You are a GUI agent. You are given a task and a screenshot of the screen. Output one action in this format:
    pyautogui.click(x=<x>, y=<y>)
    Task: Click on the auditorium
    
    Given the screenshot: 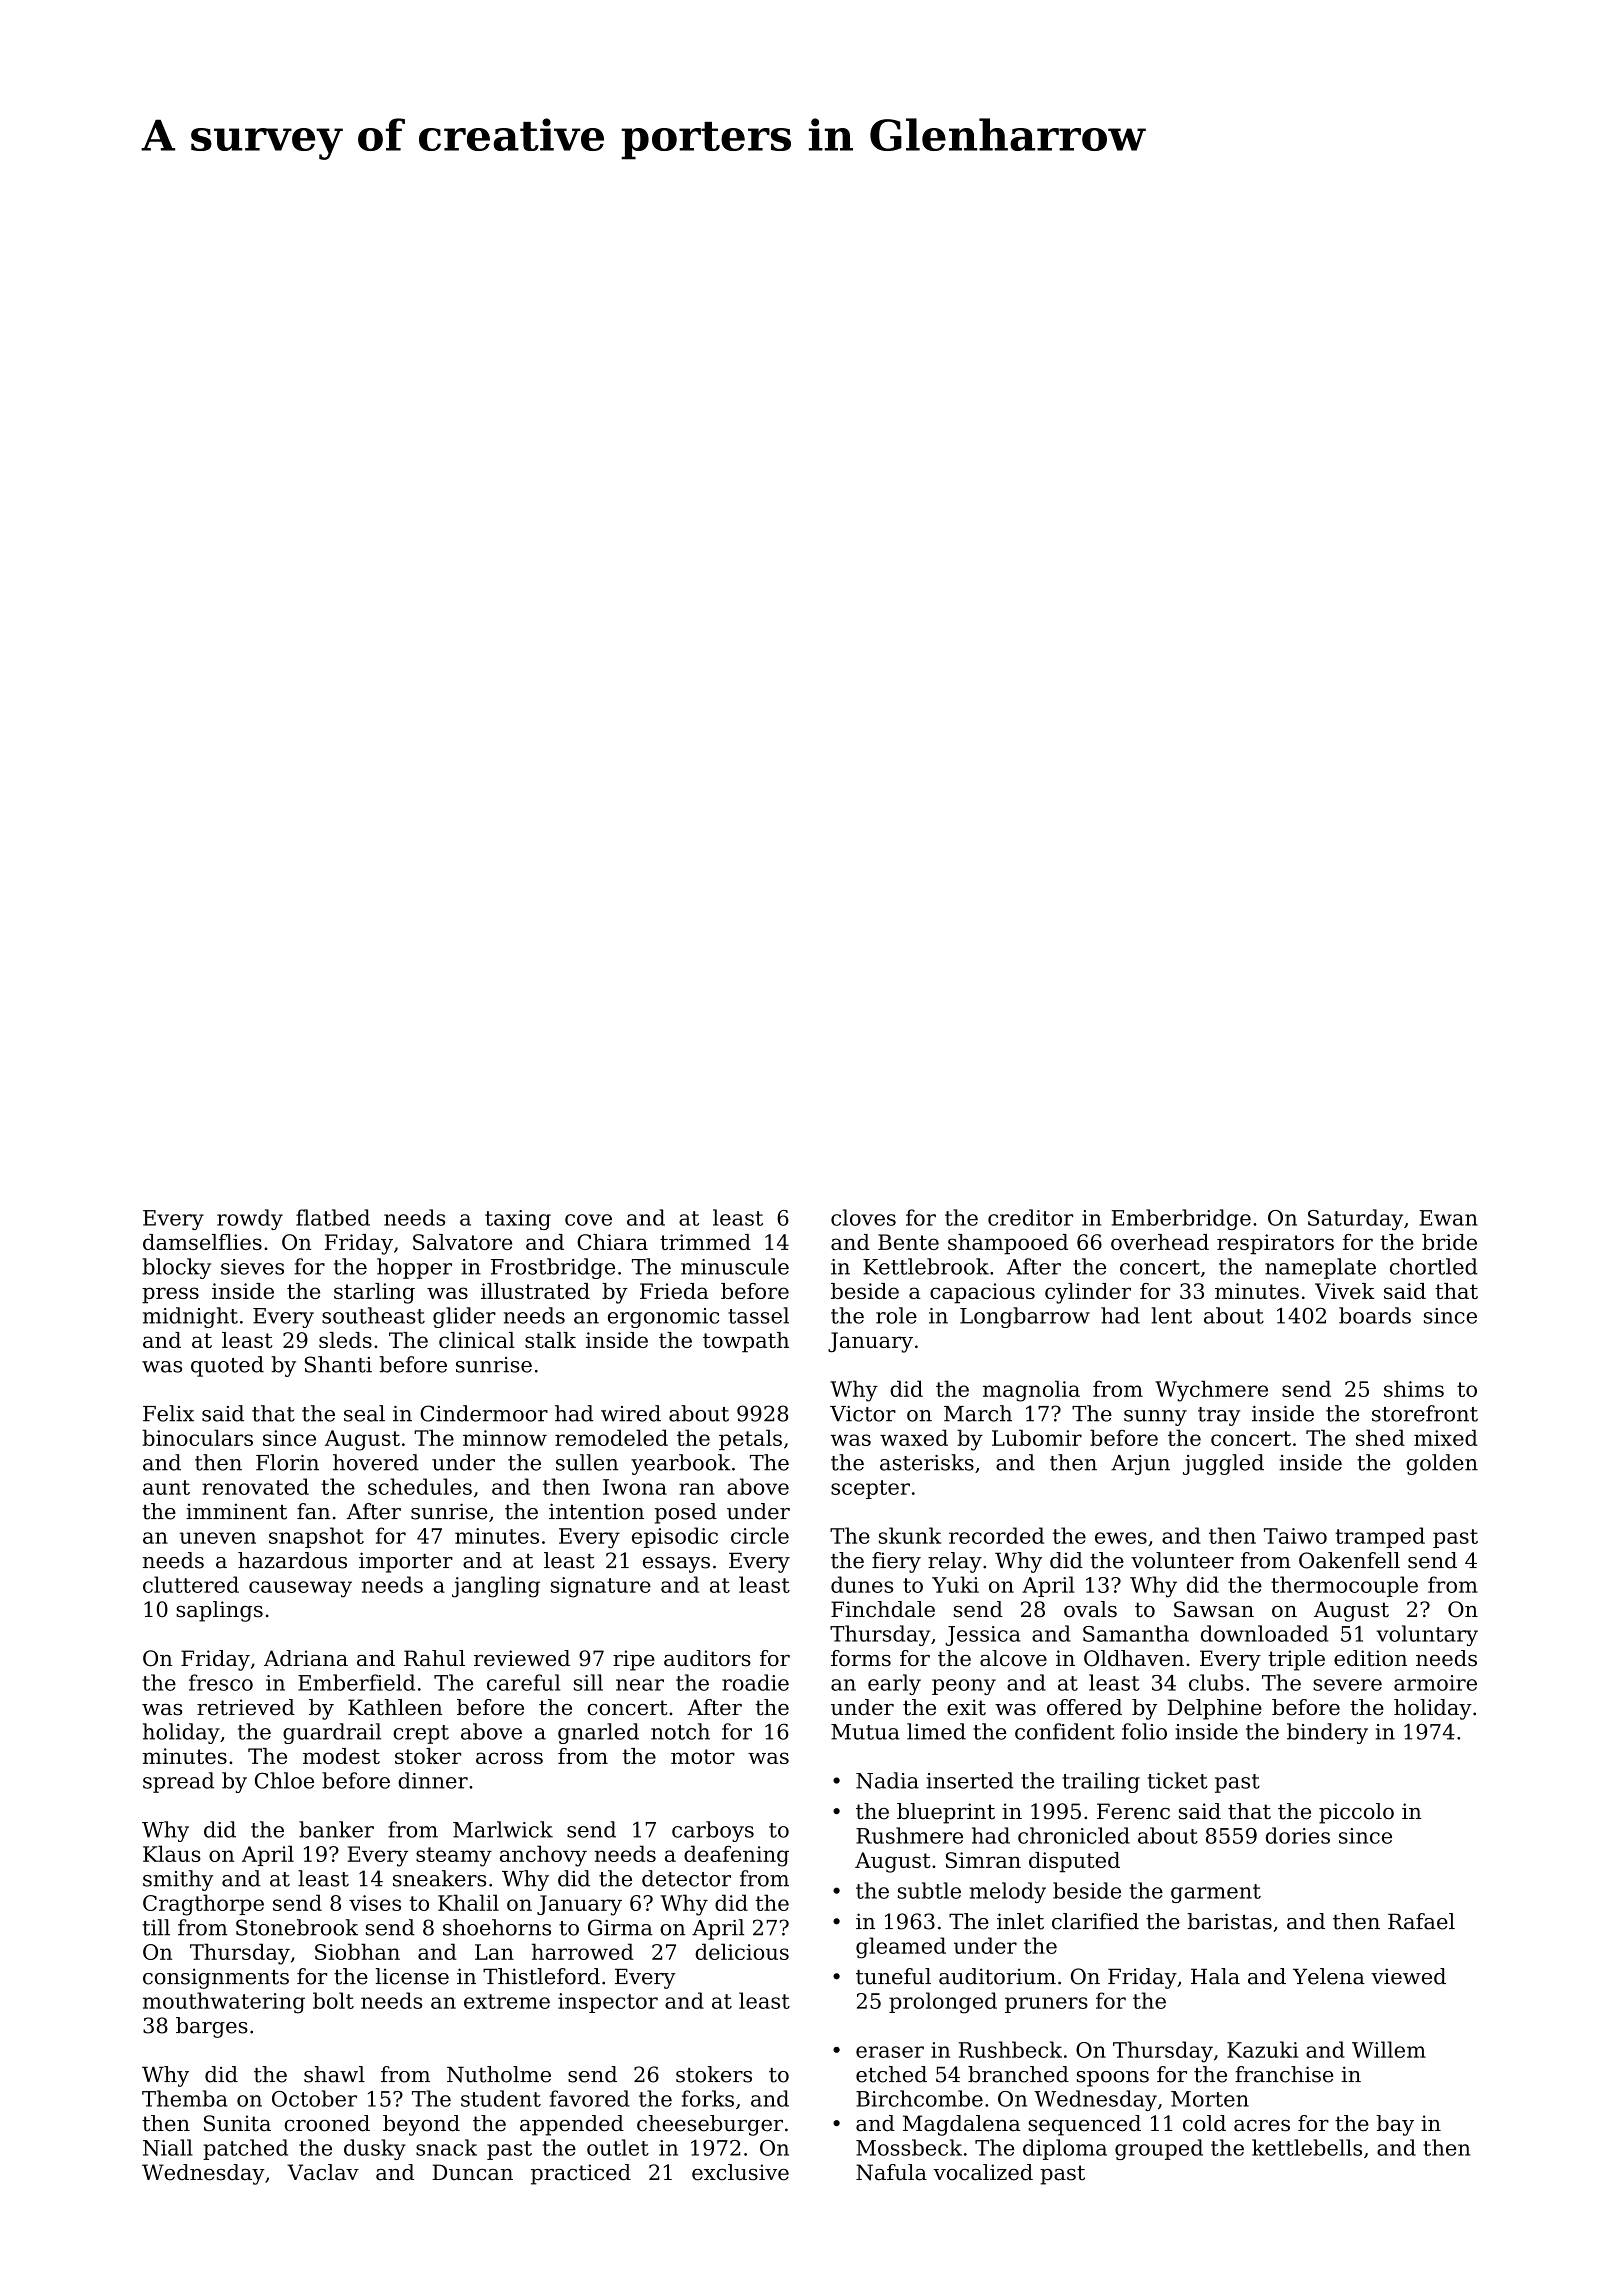 What is the action you would take?
    pyautogui.click(x=997, y=1976)
